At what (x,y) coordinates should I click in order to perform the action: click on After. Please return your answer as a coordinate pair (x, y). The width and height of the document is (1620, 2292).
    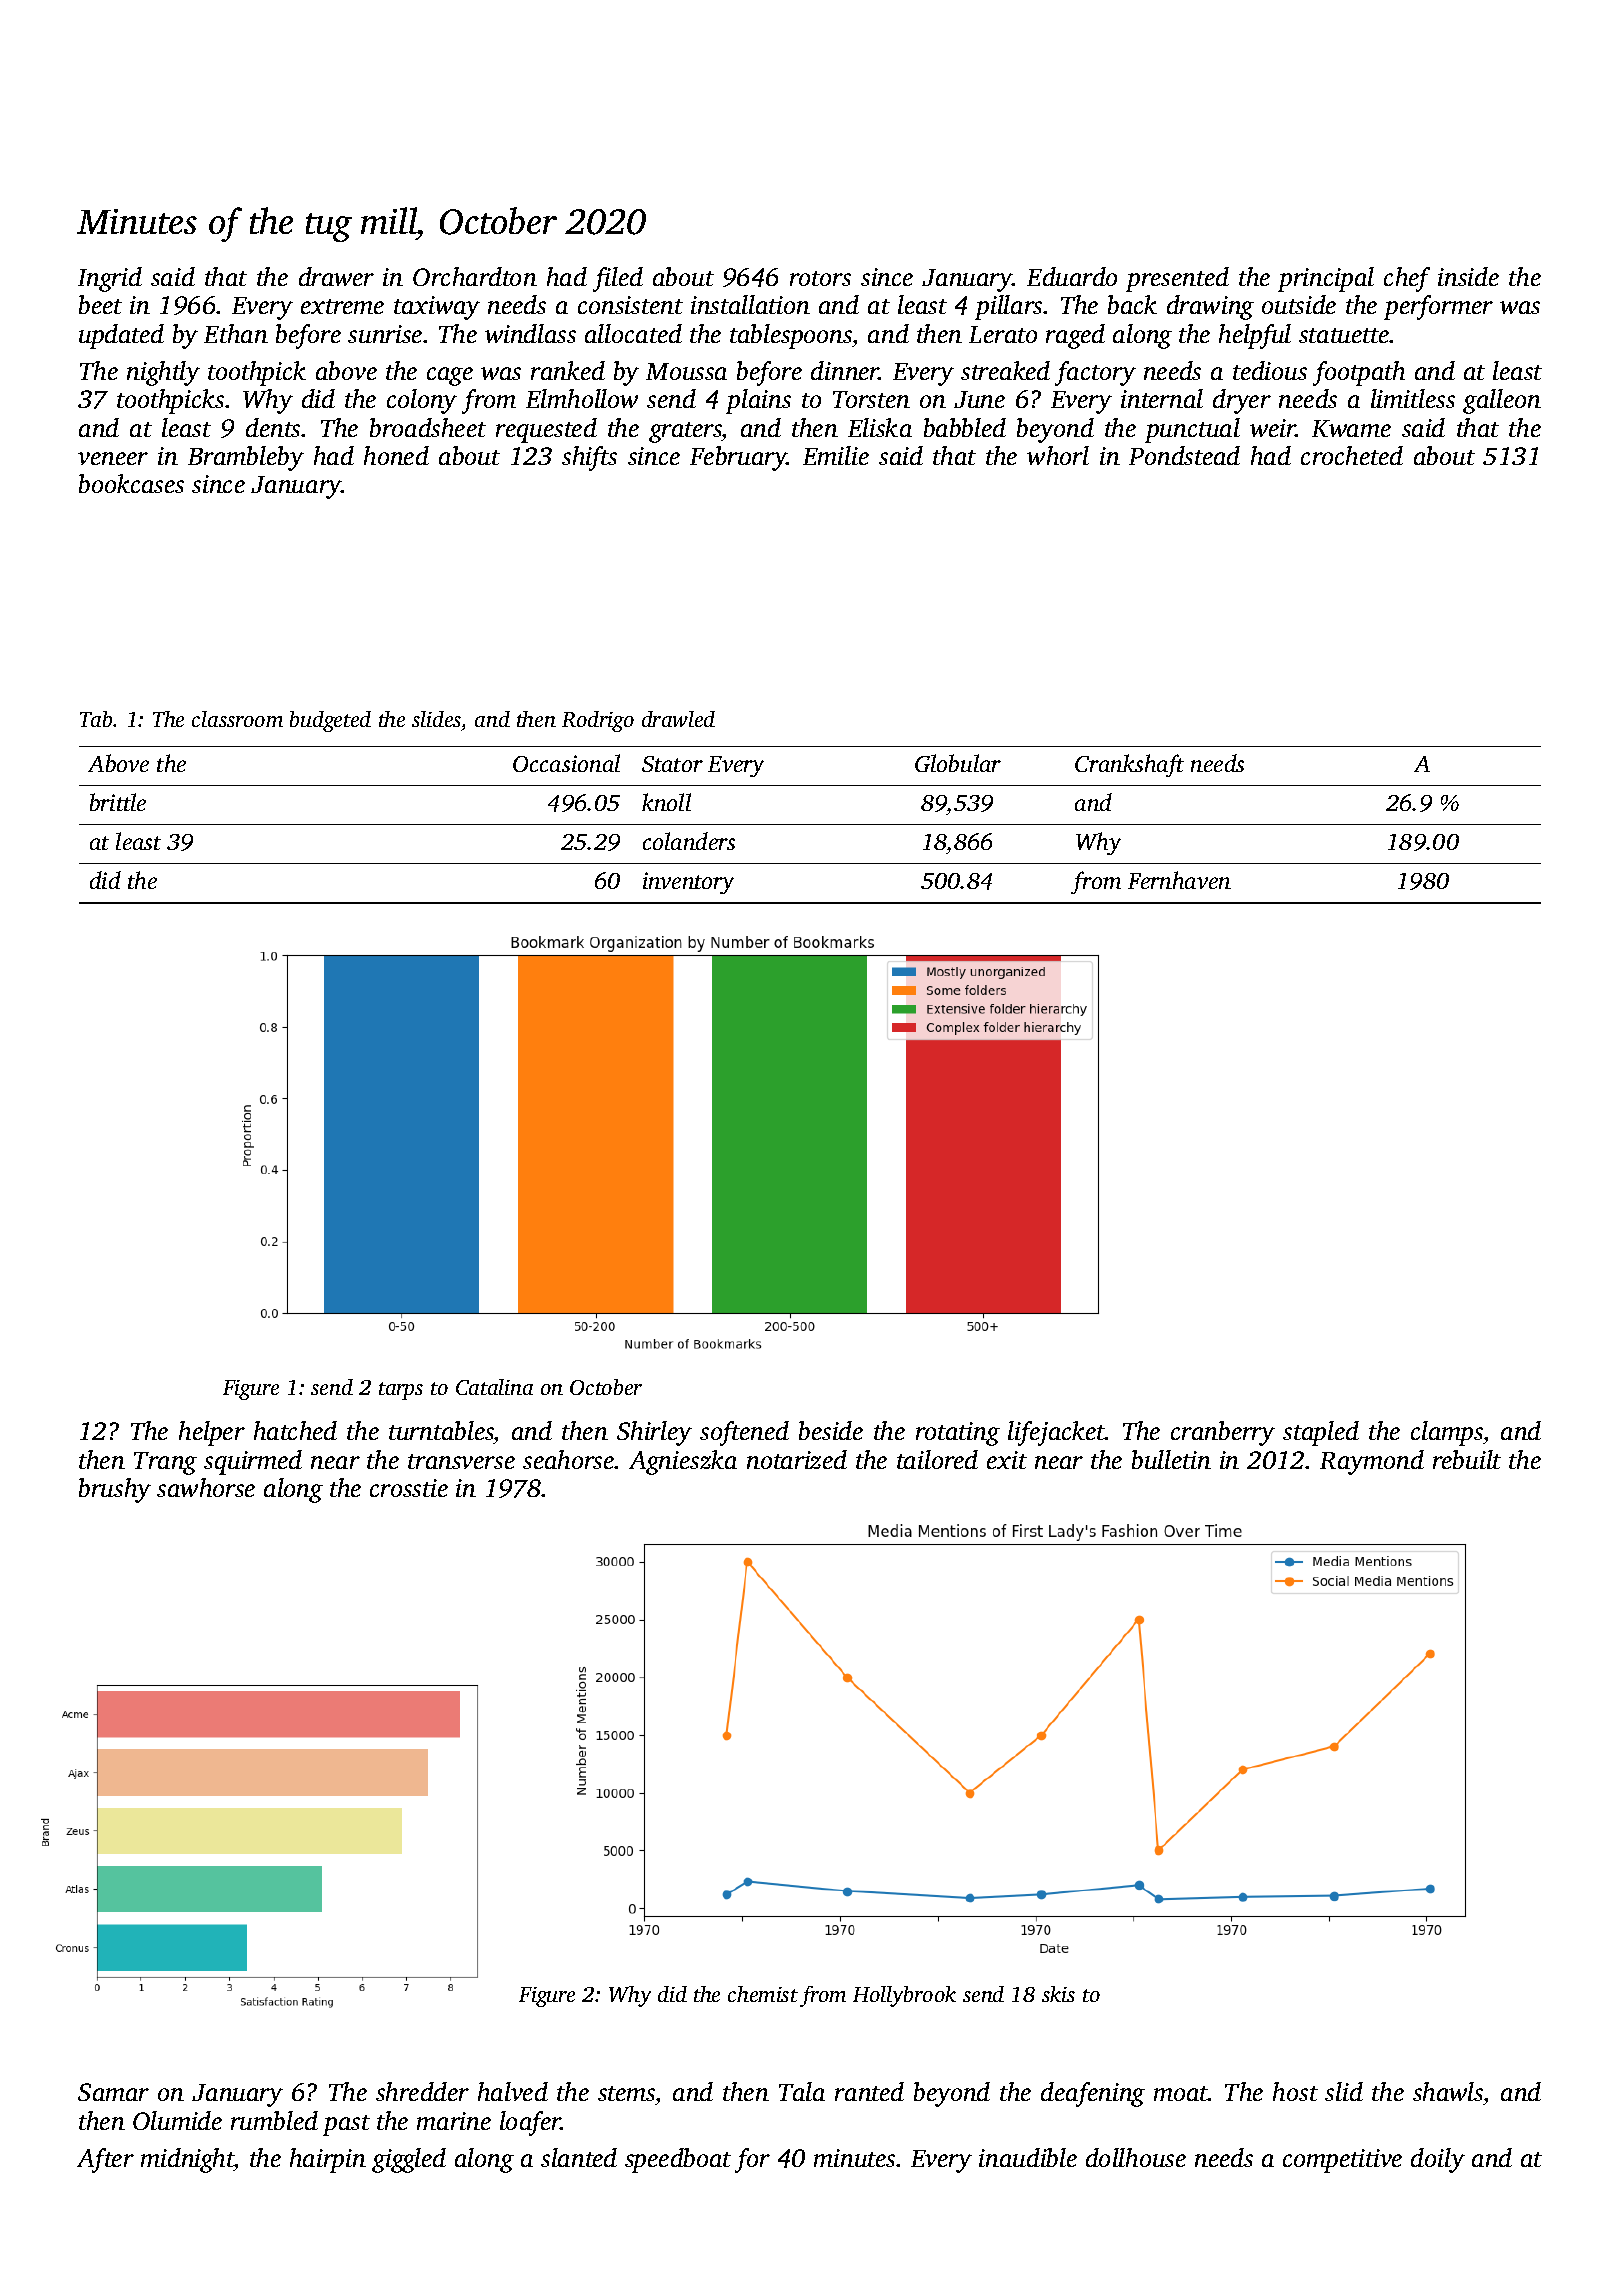
    Looking at the image, I should click on (105, 2160).
